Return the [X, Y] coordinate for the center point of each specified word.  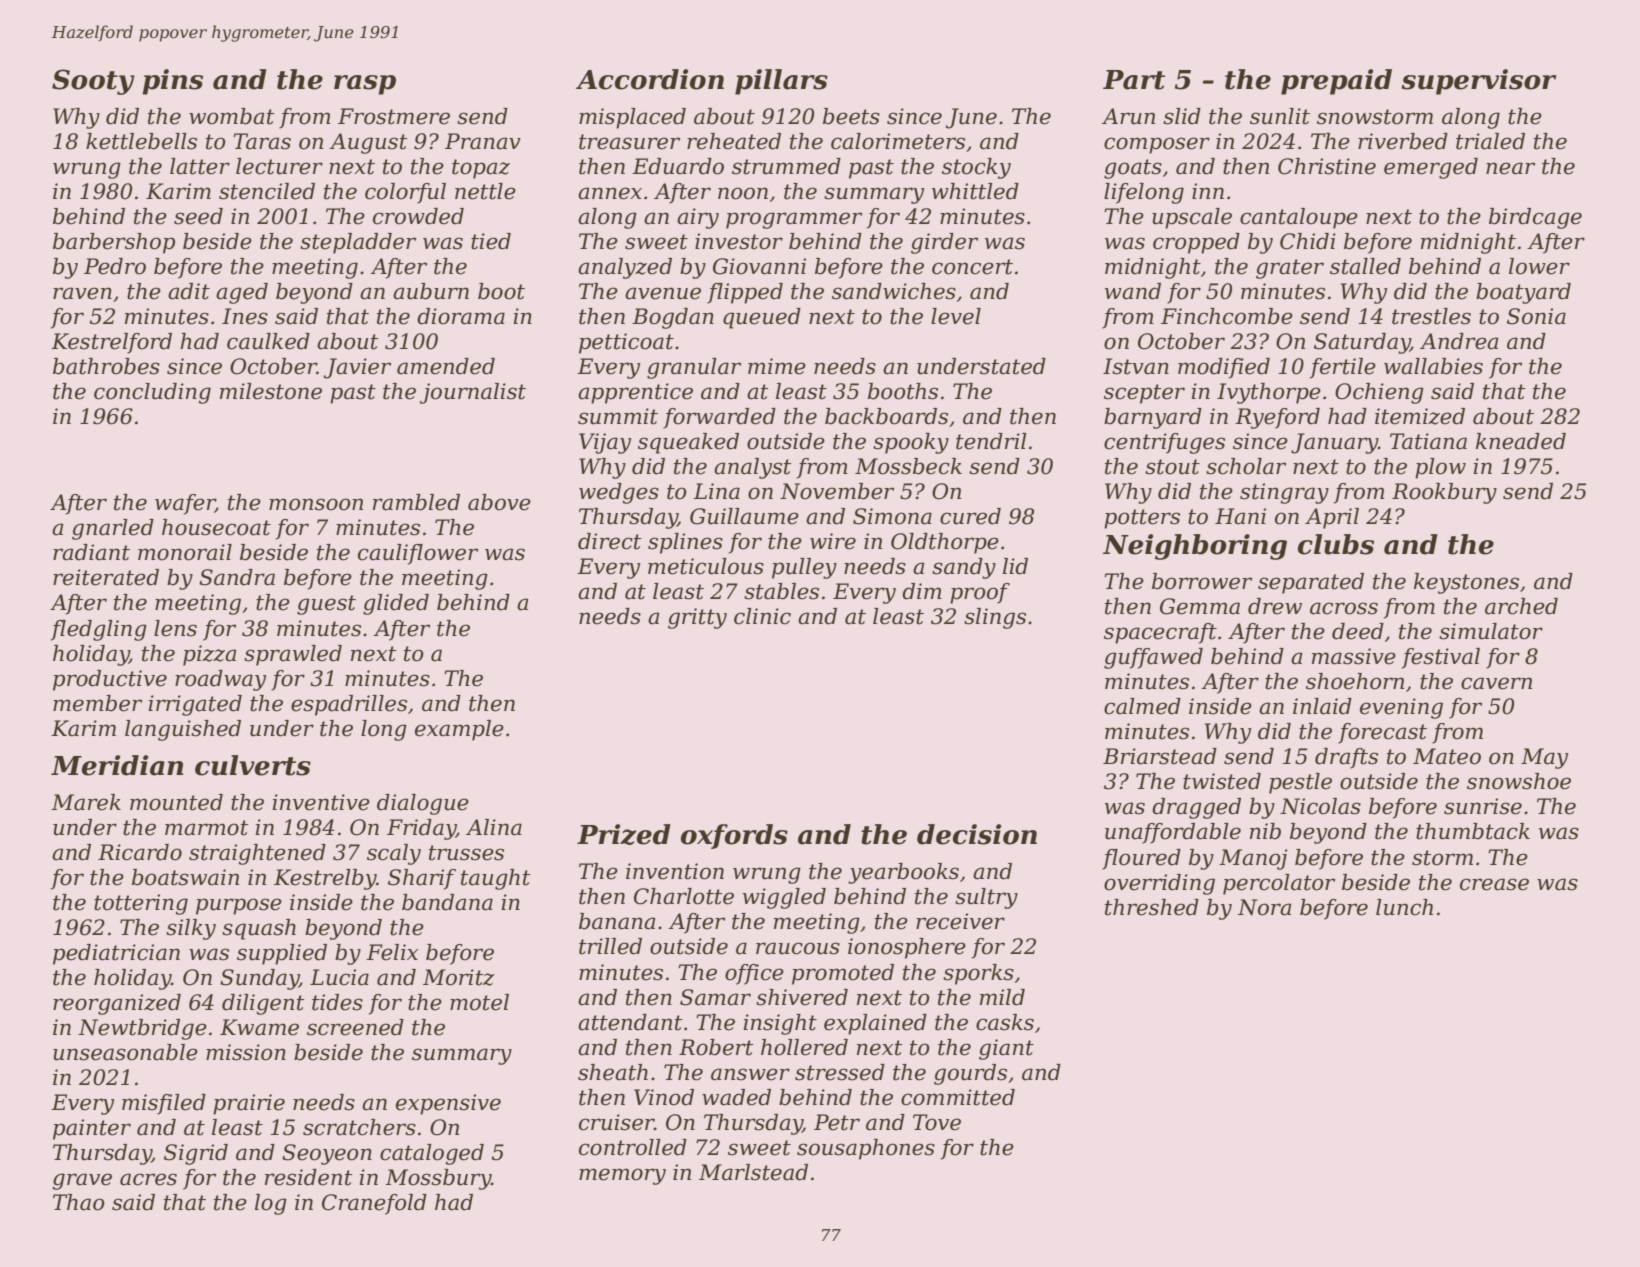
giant [1006, 1049]
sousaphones [866, 1149]
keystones [1466, 583]
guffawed [1153, 658]
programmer [794, 220]
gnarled [113, 529]
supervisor [1479, 82]
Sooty [93, 82]
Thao [79, 1202]
